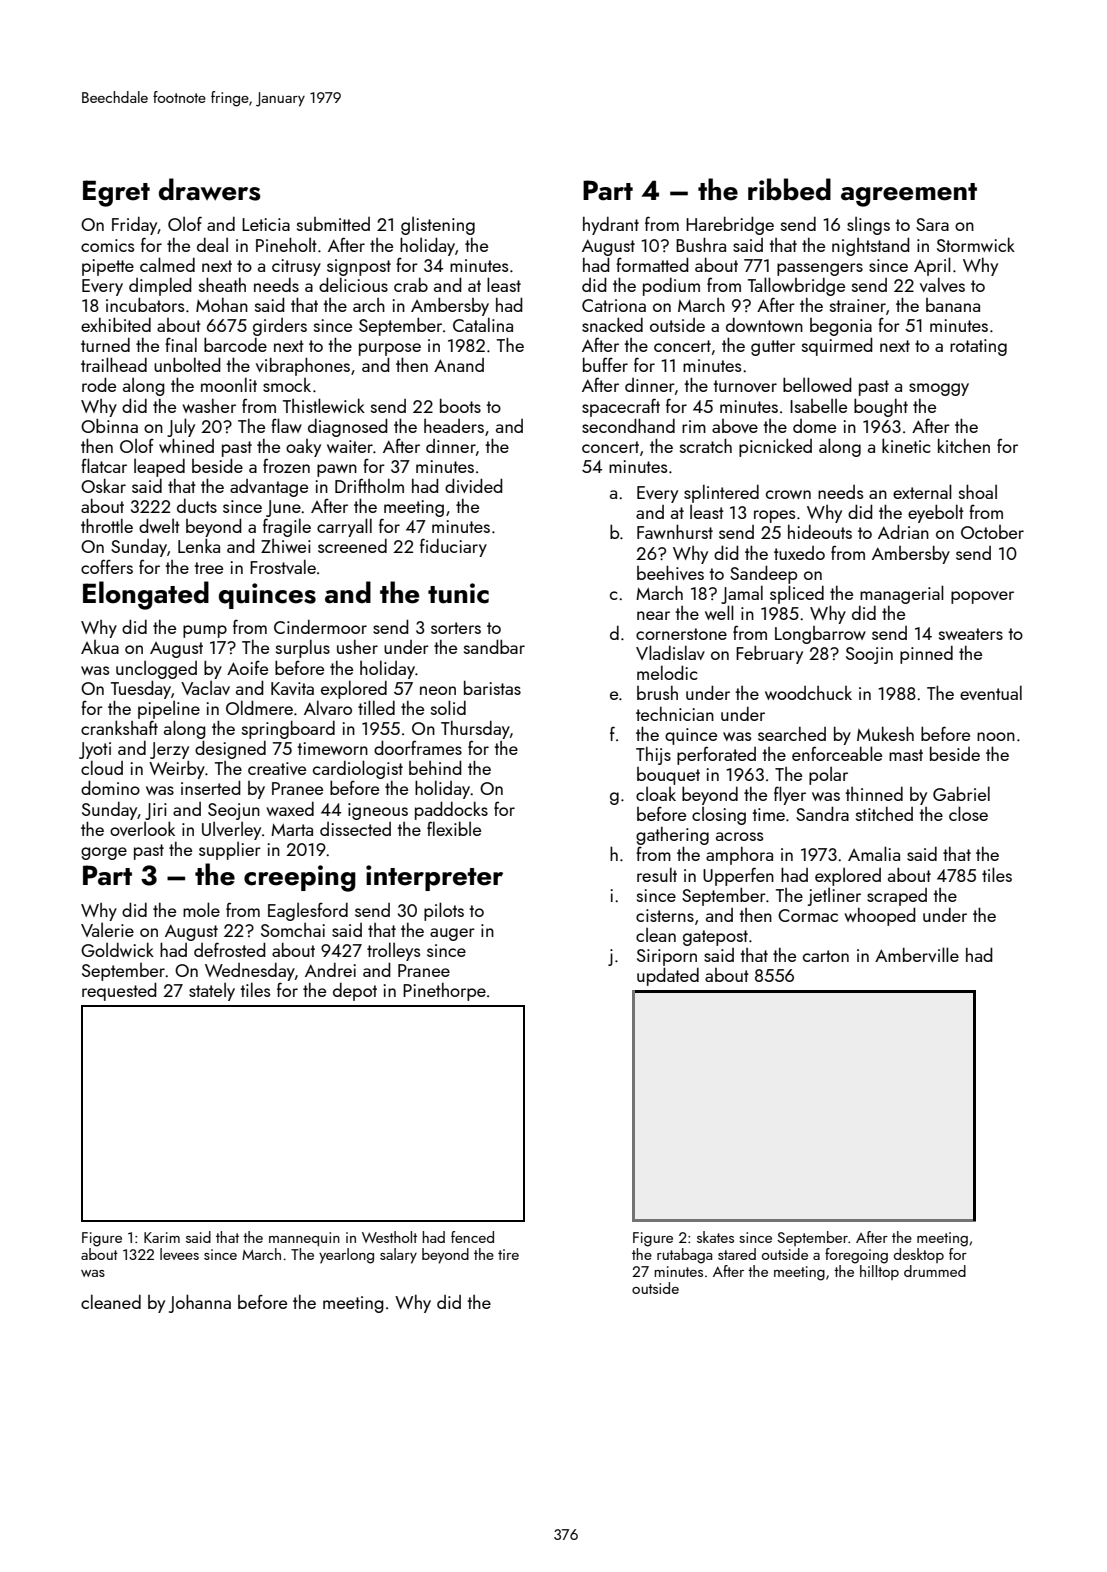 The height and width of the screenshot is (1572, 1107). I want to click on Pinethorpe, so click(444, 992).
